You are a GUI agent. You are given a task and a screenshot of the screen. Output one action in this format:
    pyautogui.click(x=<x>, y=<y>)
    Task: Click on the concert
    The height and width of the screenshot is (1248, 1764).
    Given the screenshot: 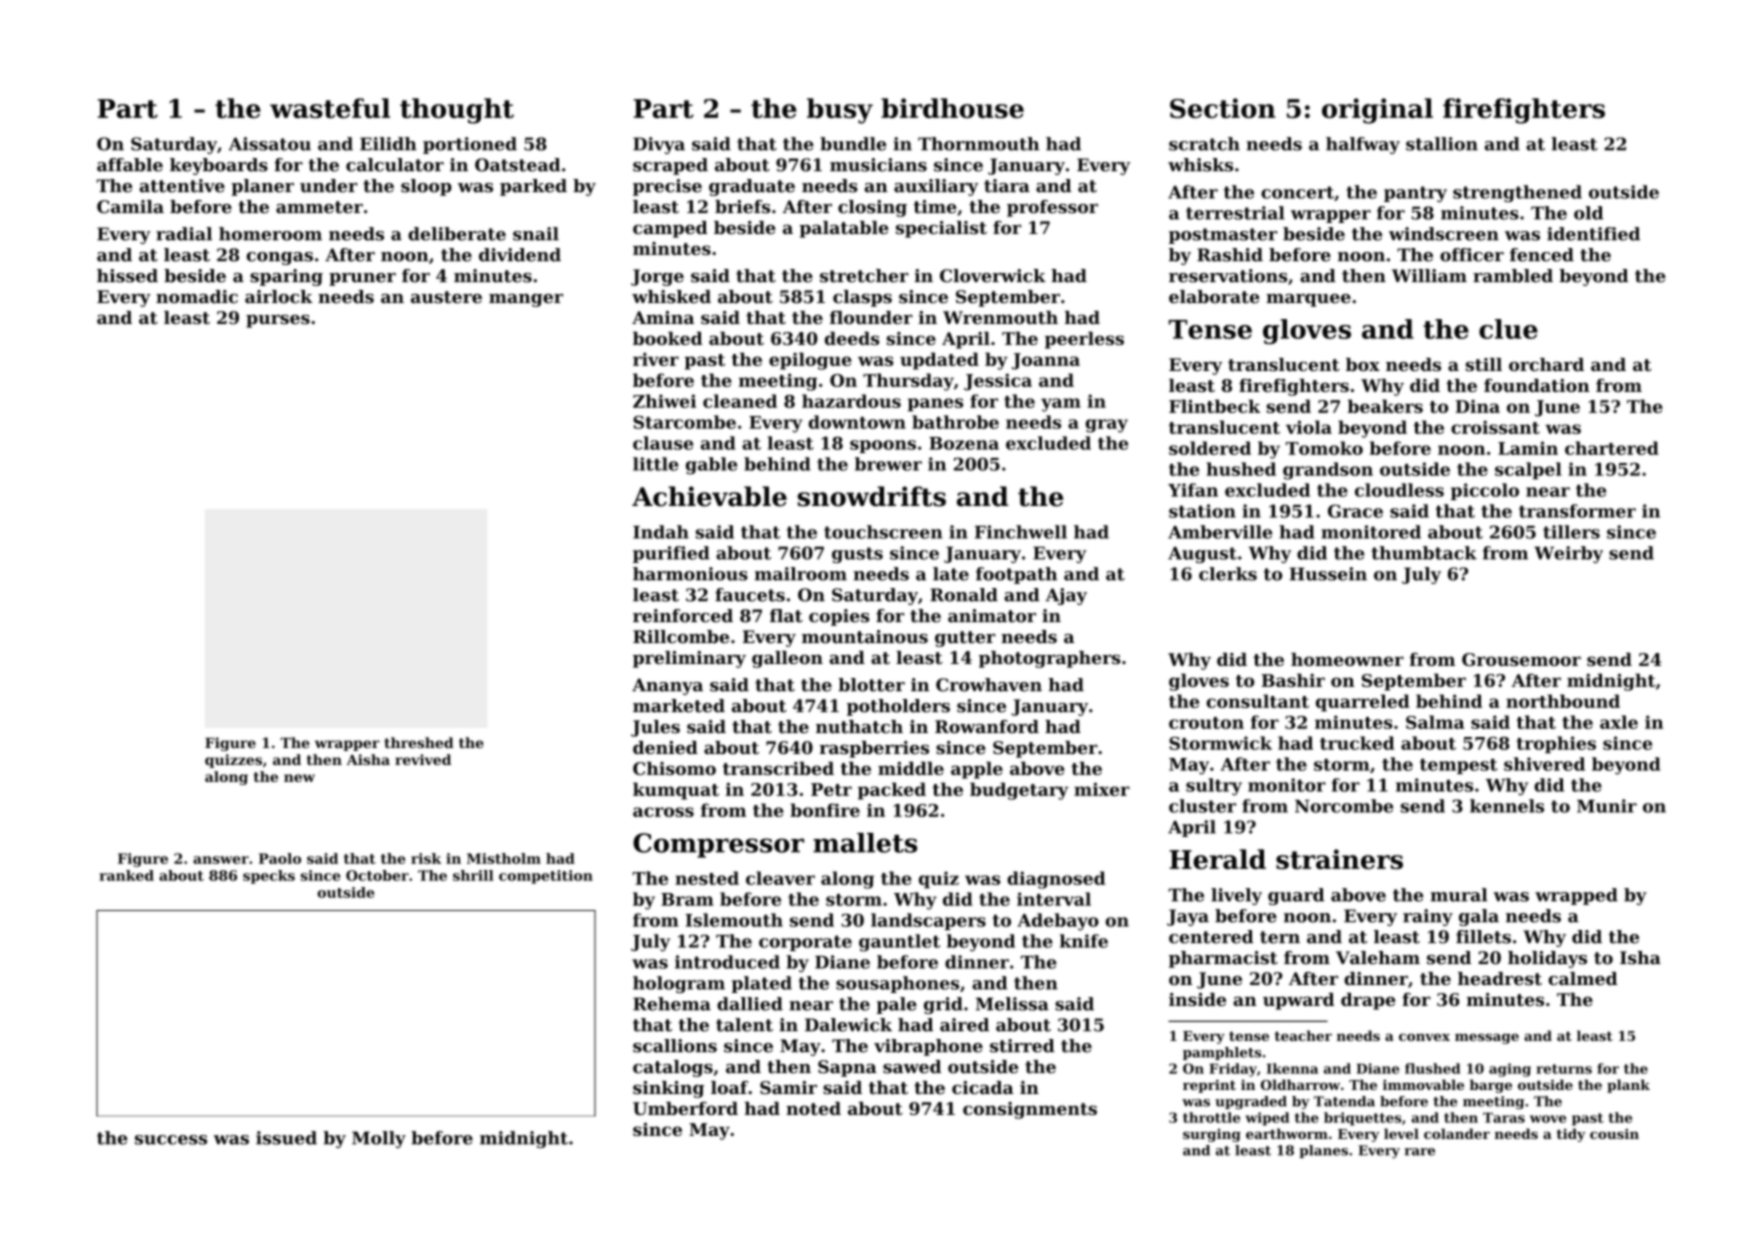 What is the action you would take?
    pyautogui.click(x=1297, y=192)
